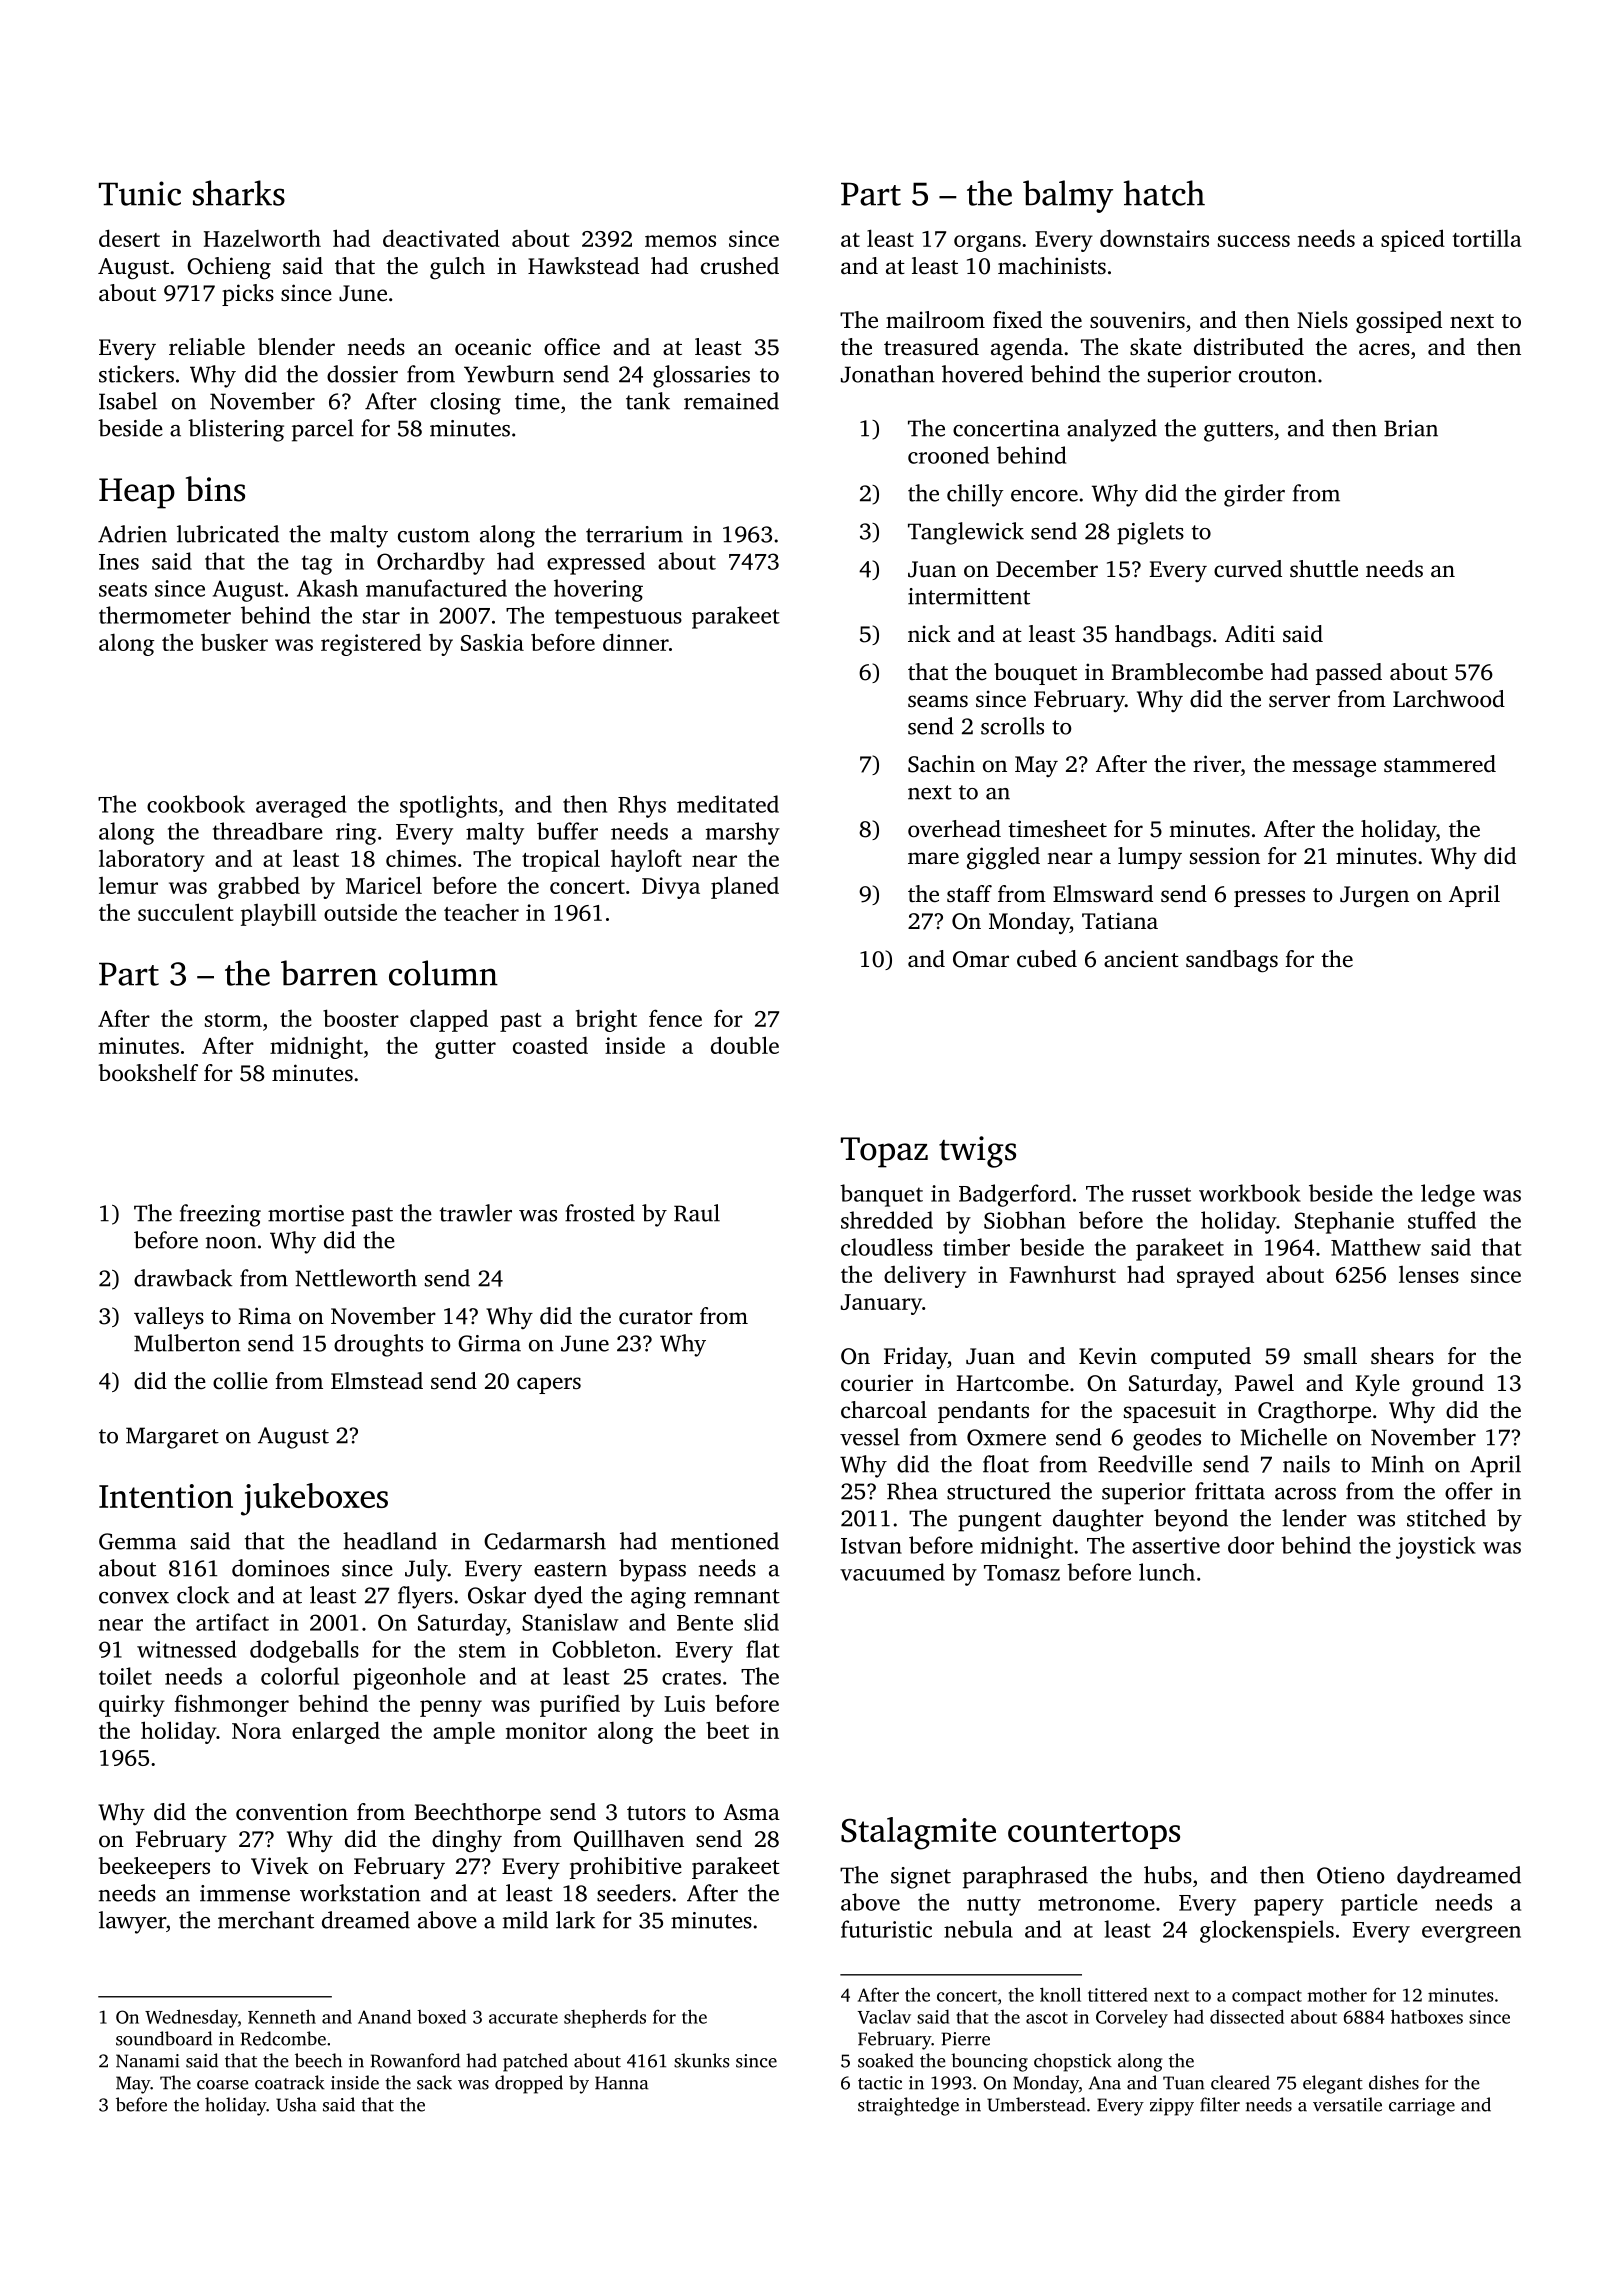 The width and height of the page is (1620, 2292). Describe the element at coordinates (1264, 1383) in the page. I see `Pawel` at that location.
